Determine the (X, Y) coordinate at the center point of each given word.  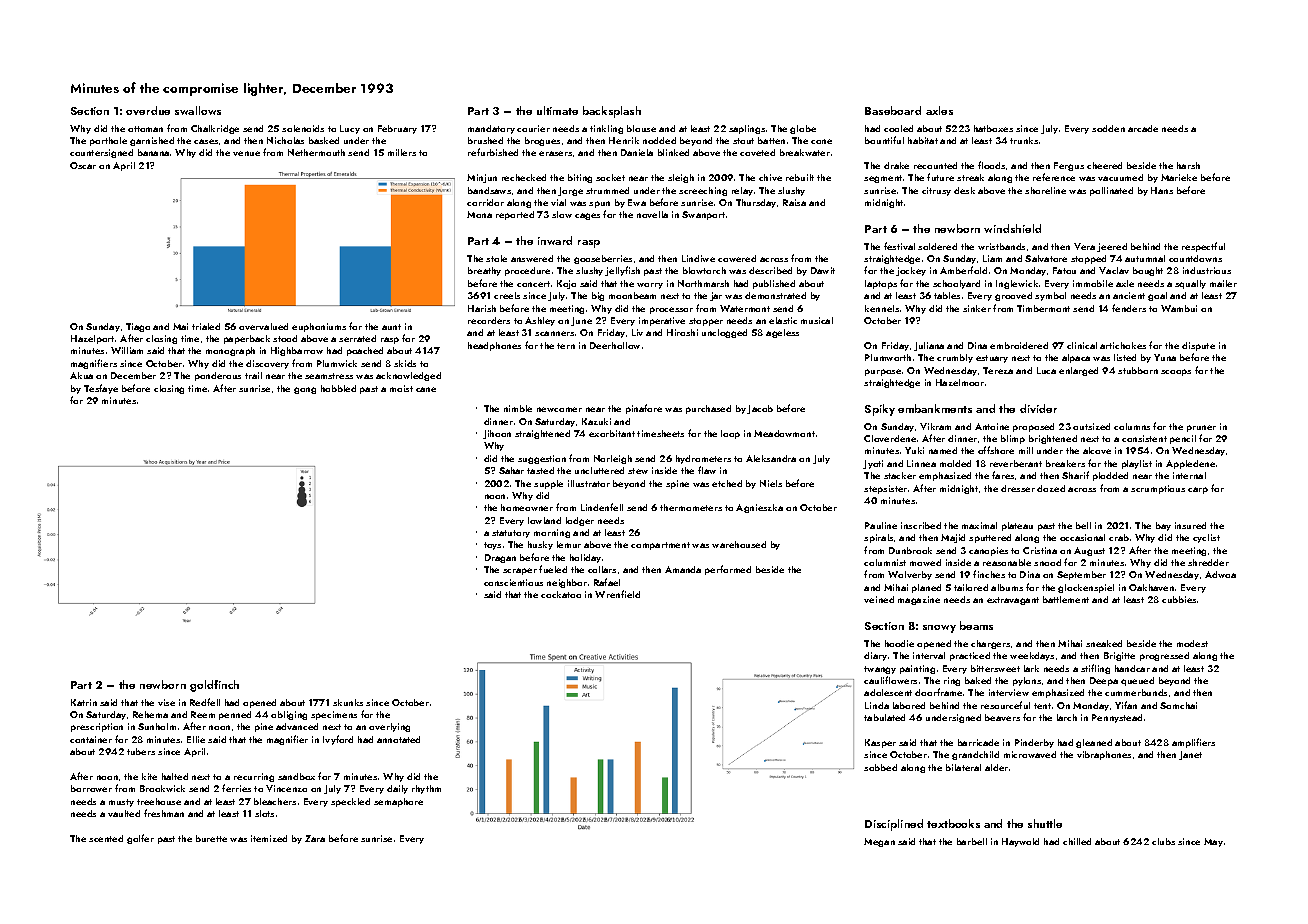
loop (730, 434)
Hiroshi (682, 332)
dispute (1198, 346)
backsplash (612, 112)
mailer (1223, 283)
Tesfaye (101, 389)
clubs (1163, 841)
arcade (1143, 128)
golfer (140, 839)
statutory (511, 534)
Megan (879, 842)
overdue (148, 110)
